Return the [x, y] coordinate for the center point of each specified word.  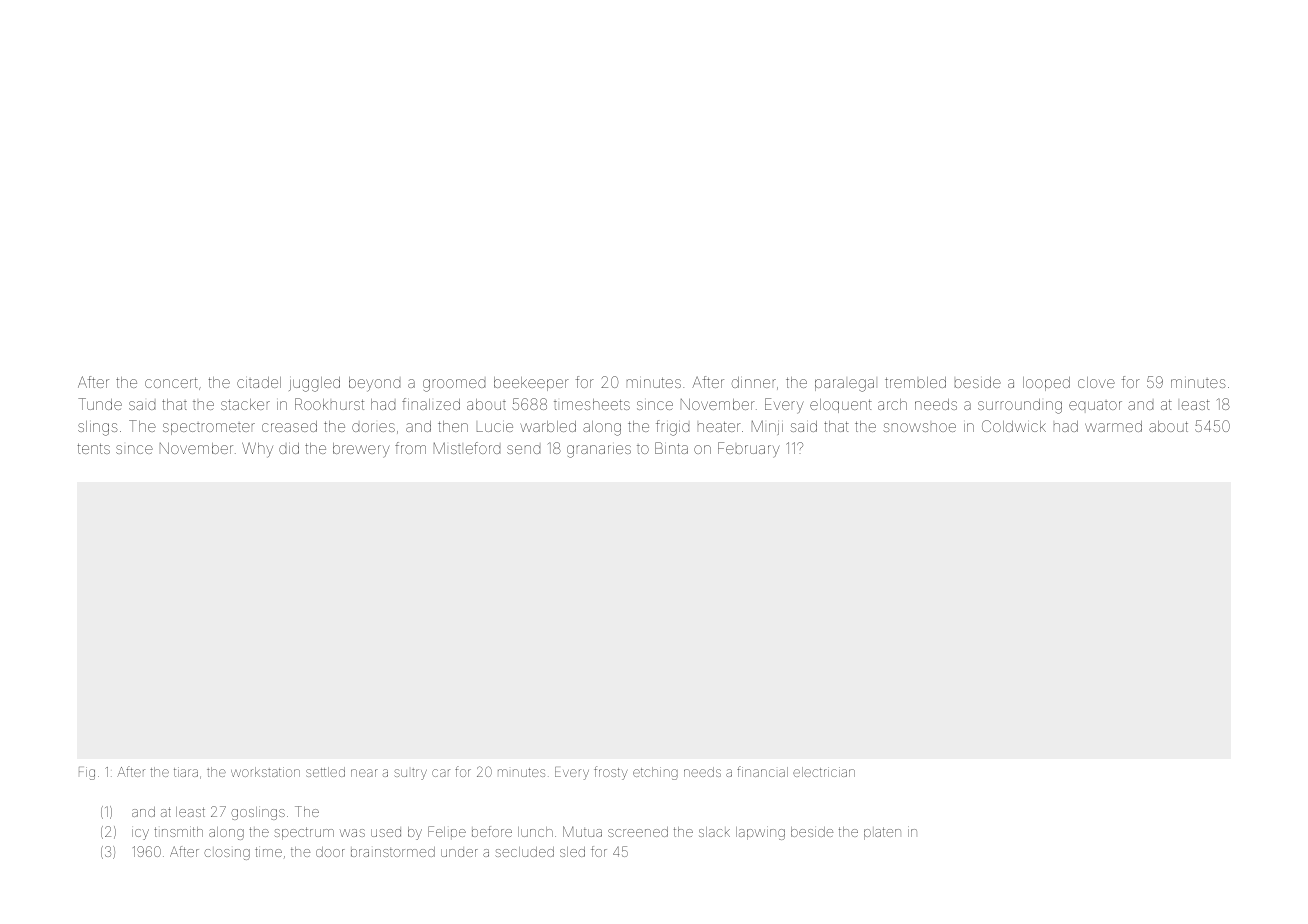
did [289, 448]
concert [171, 382]
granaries [599, 451]
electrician [824, 772]
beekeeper [531, 384]
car [441, 773]
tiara [186, 772]
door [330, 852]
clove [1096, 382]
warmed [1113, 426]
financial [762, 771]
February [749, 450]
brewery [361, 450]
